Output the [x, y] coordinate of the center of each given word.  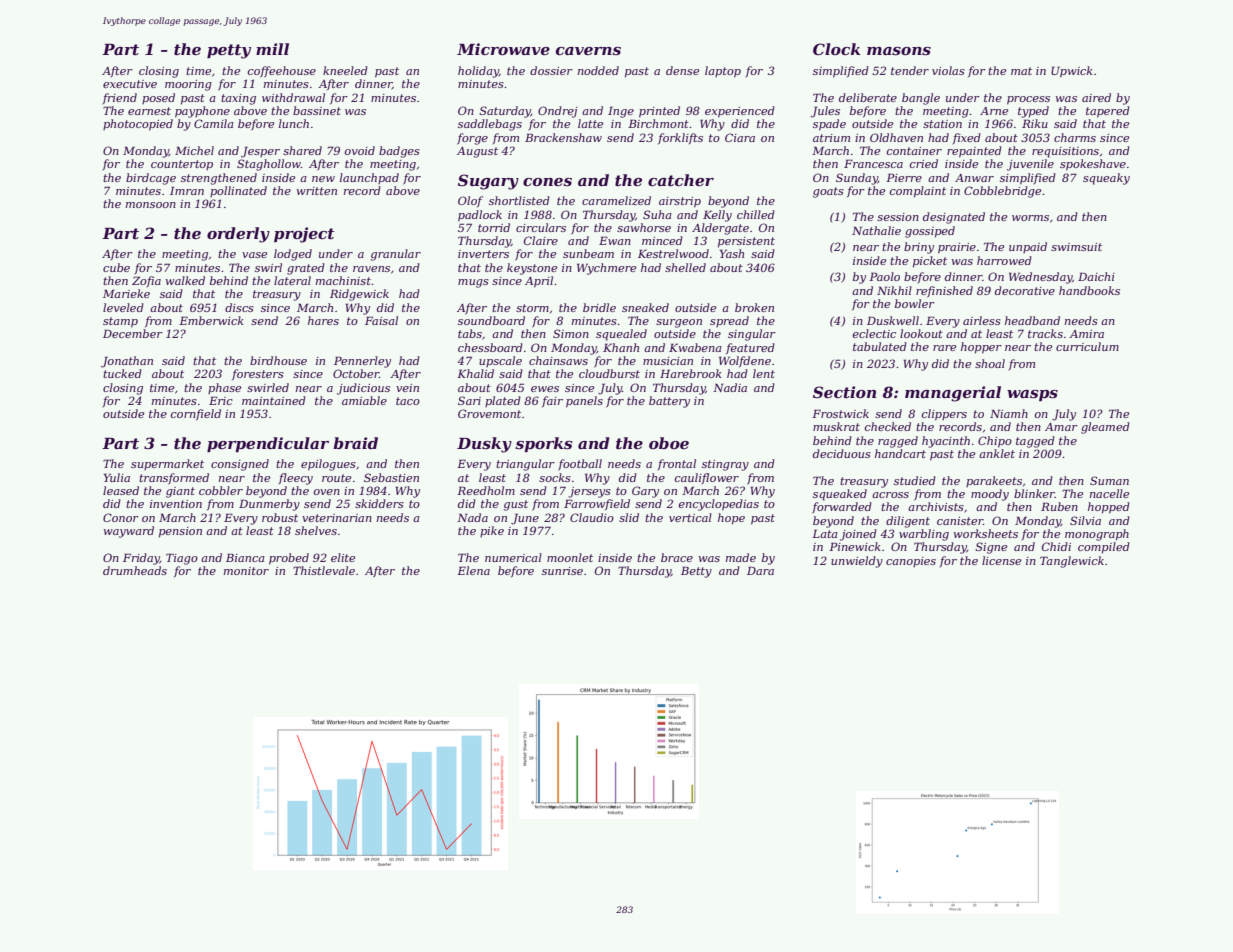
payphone [202, 112]
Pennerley [362, 362]
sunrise [562, 571]
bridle [599, 307]
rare [944, 348]
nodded [598, 70]
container [914, 151]
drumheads [135, 570]
